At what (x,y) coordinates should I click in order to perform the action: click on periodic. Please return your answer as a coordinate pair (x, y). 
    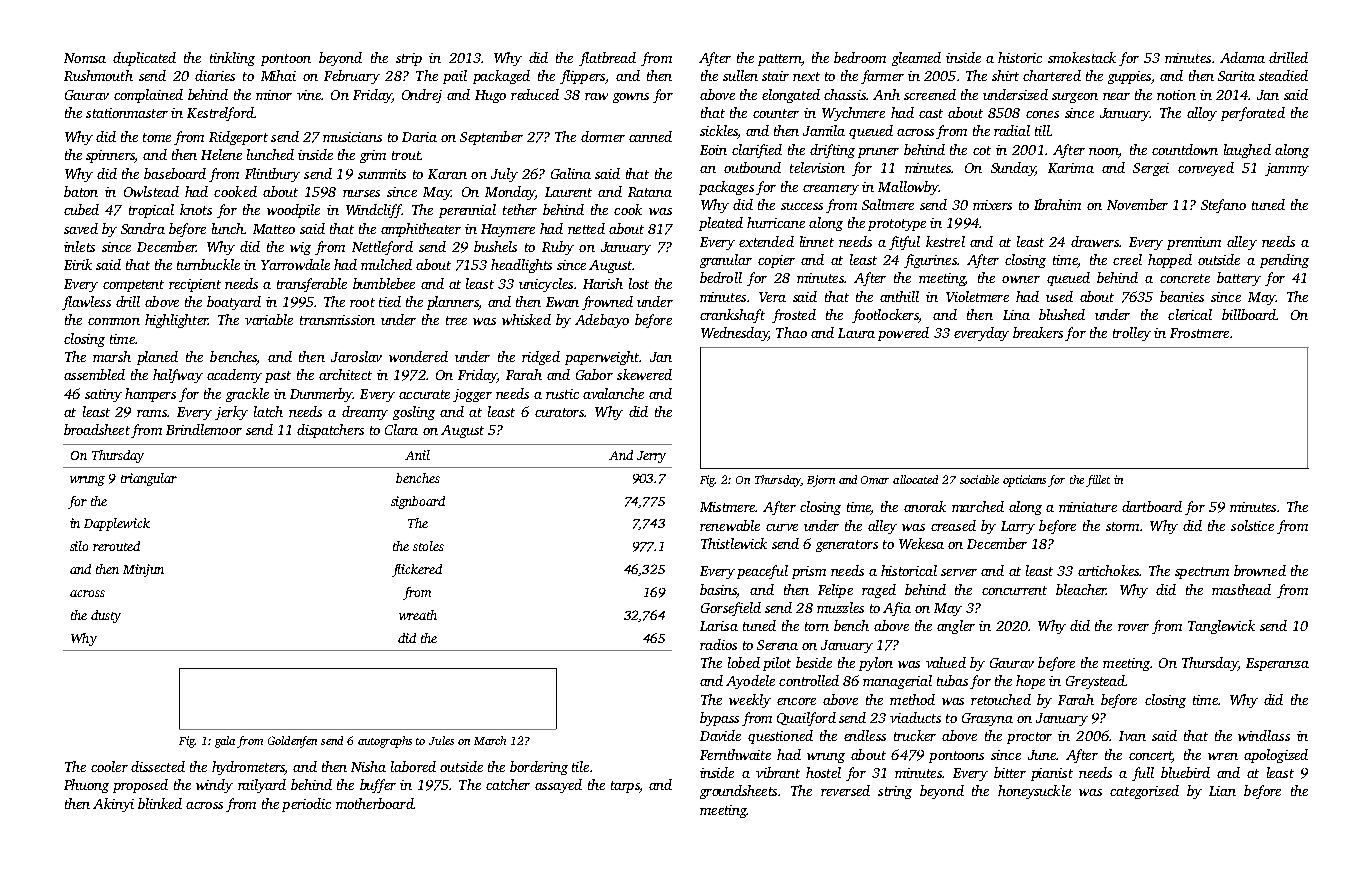
    Looking at the image, I should click on (306, 805).
